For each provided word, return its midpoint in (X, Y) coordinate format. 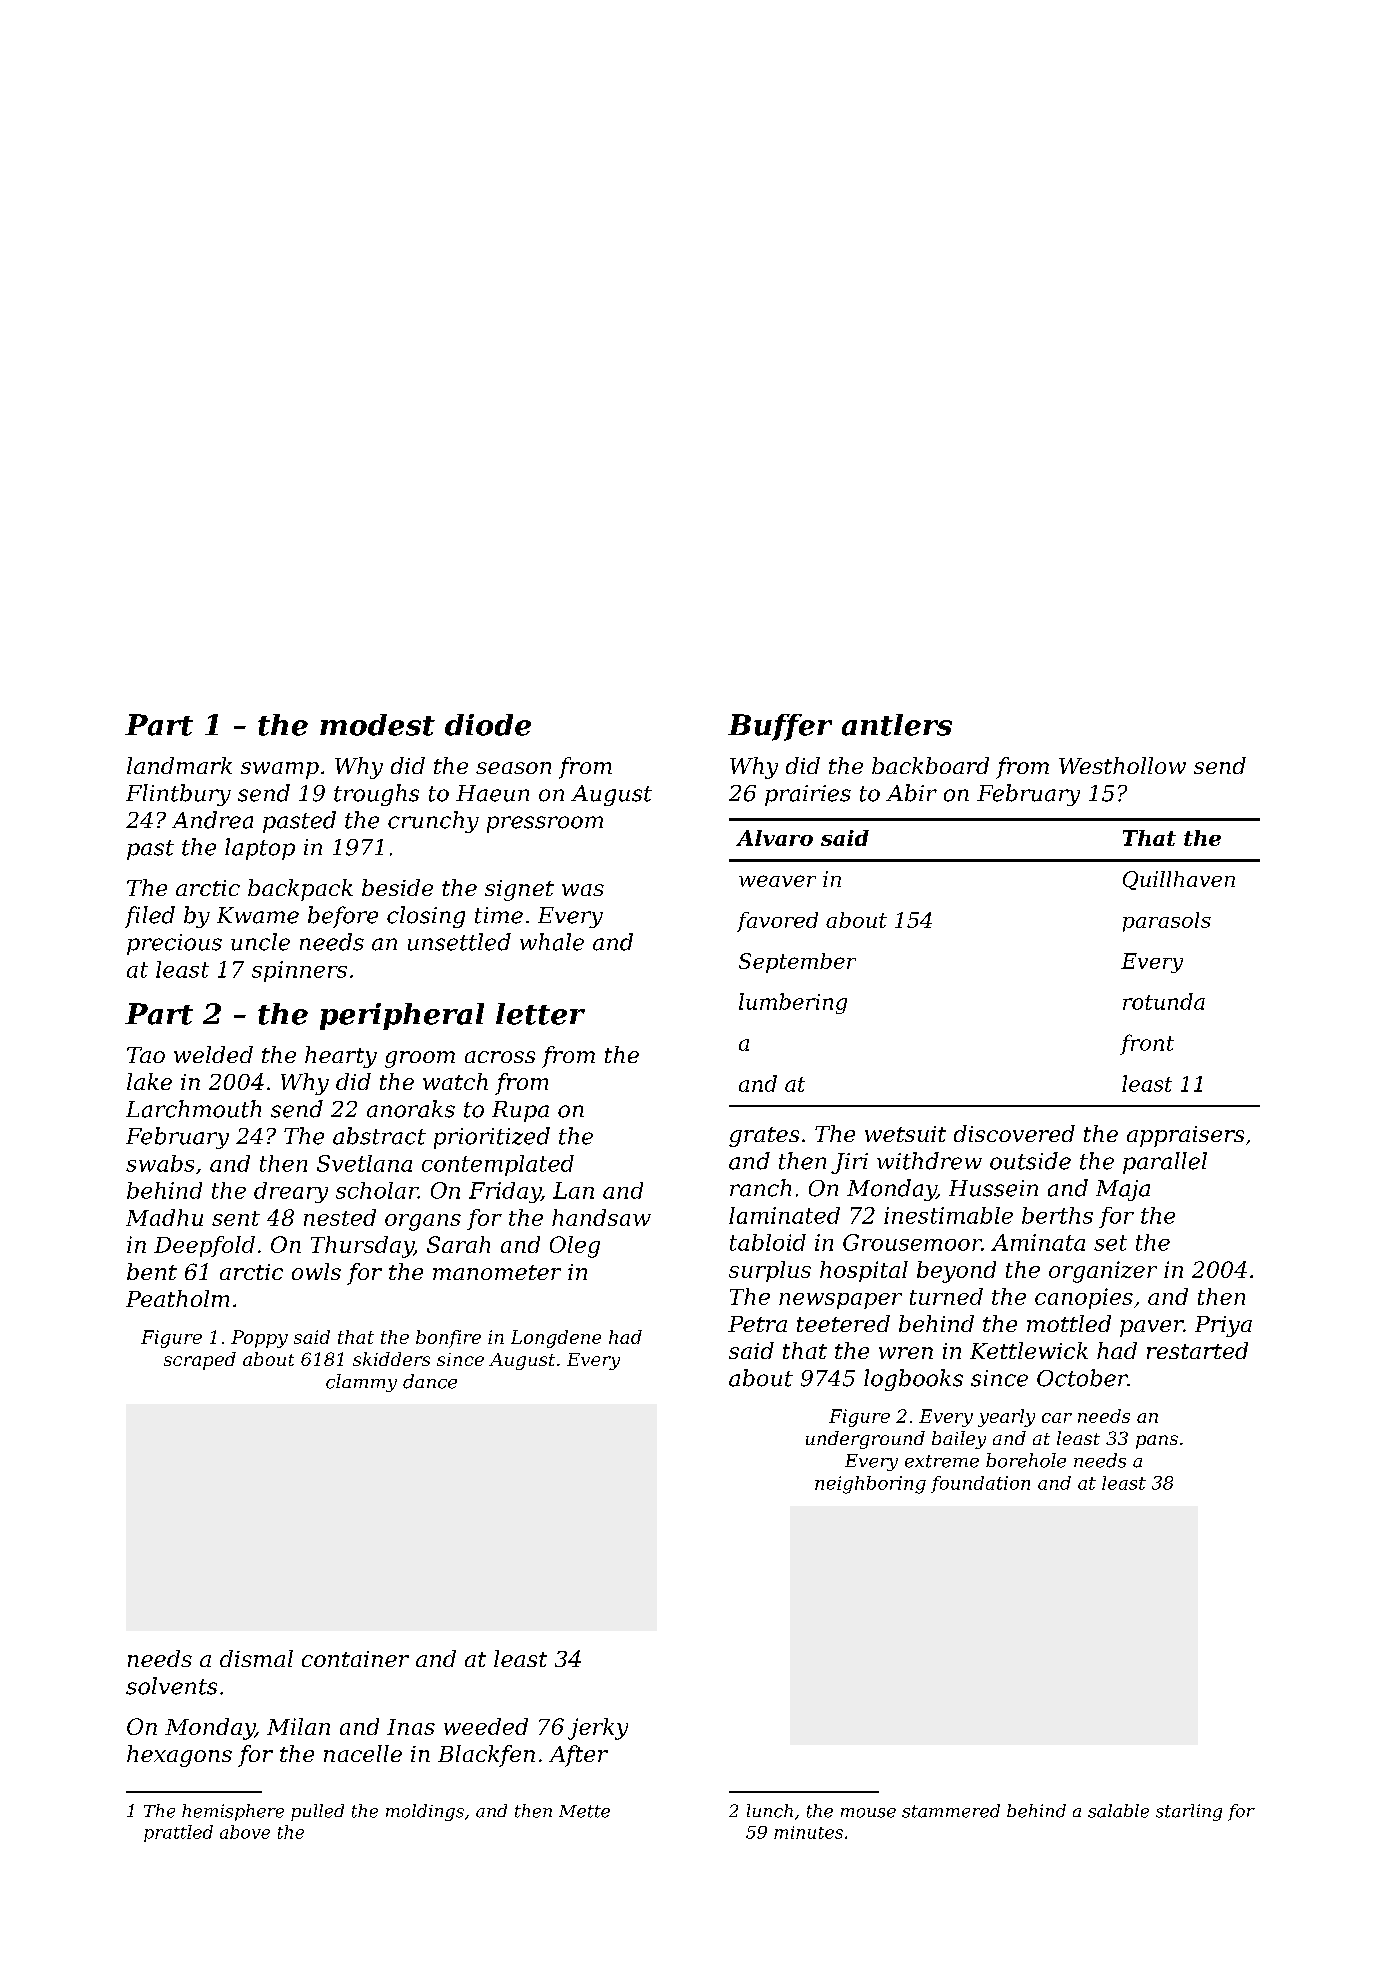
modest (377, 725)
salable (1118, 1811)
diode (488, 725)
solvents (171, 1686)
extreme (942, 1461)
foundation (980, 1484)
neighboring (870, 1485)
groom (420, 1059)
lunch (770, 1811)
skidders (391, 1359)
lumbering (793, 1003)
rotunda (1164, 1001)
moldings (425, 1812)
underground (865, 1440)
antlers (897, 725)
